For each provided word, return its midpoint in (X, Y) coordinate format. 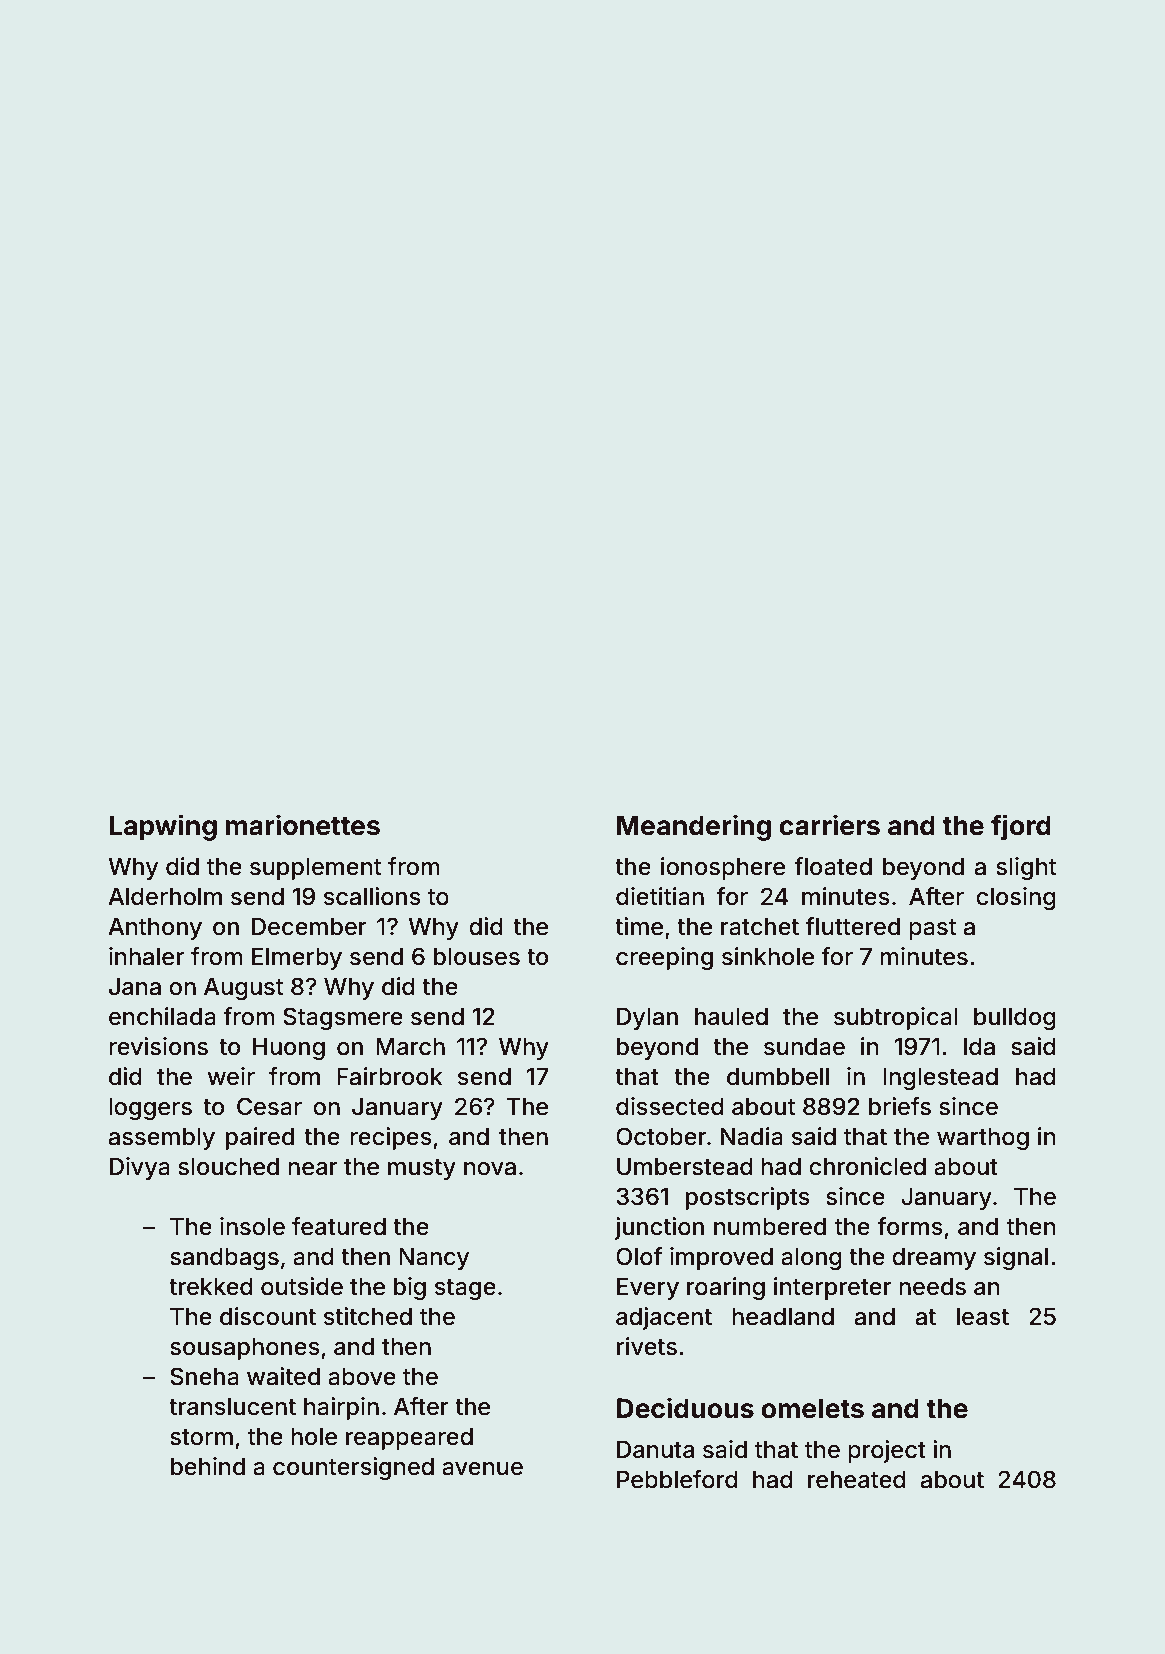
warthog (983, 1139)
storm (201, 1437)
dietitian (660, 896)
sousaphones (245, 1349)
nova (490, 1169)
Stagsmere (343, 1018)
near (313, 1169)
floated (833, 866)
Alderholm (165, 897)
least (983, 1317)
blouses (477, 957)
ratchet (760, 927)
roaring (726, 1288)
